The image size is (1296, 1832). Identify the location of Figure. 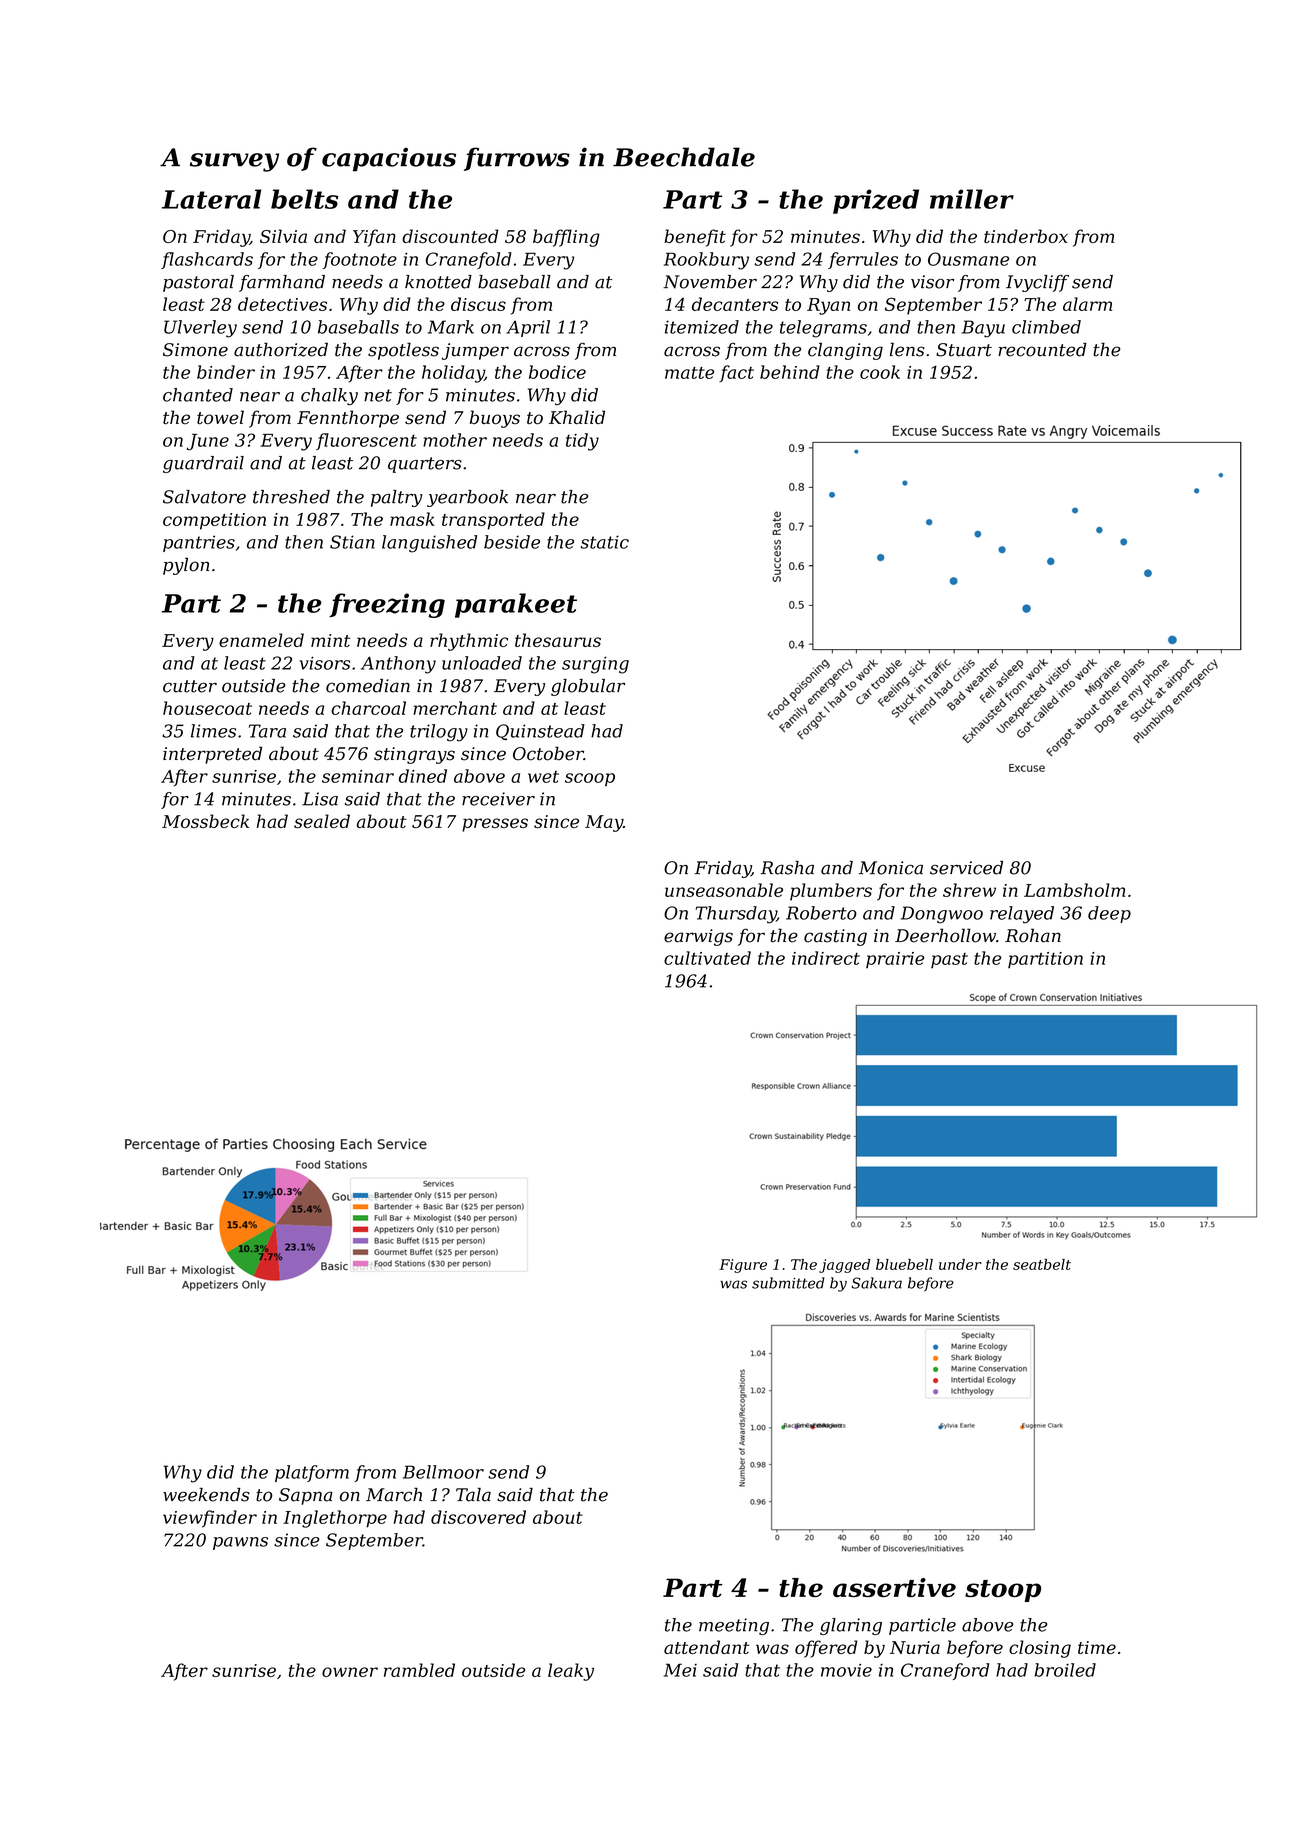
(743, 1266).
